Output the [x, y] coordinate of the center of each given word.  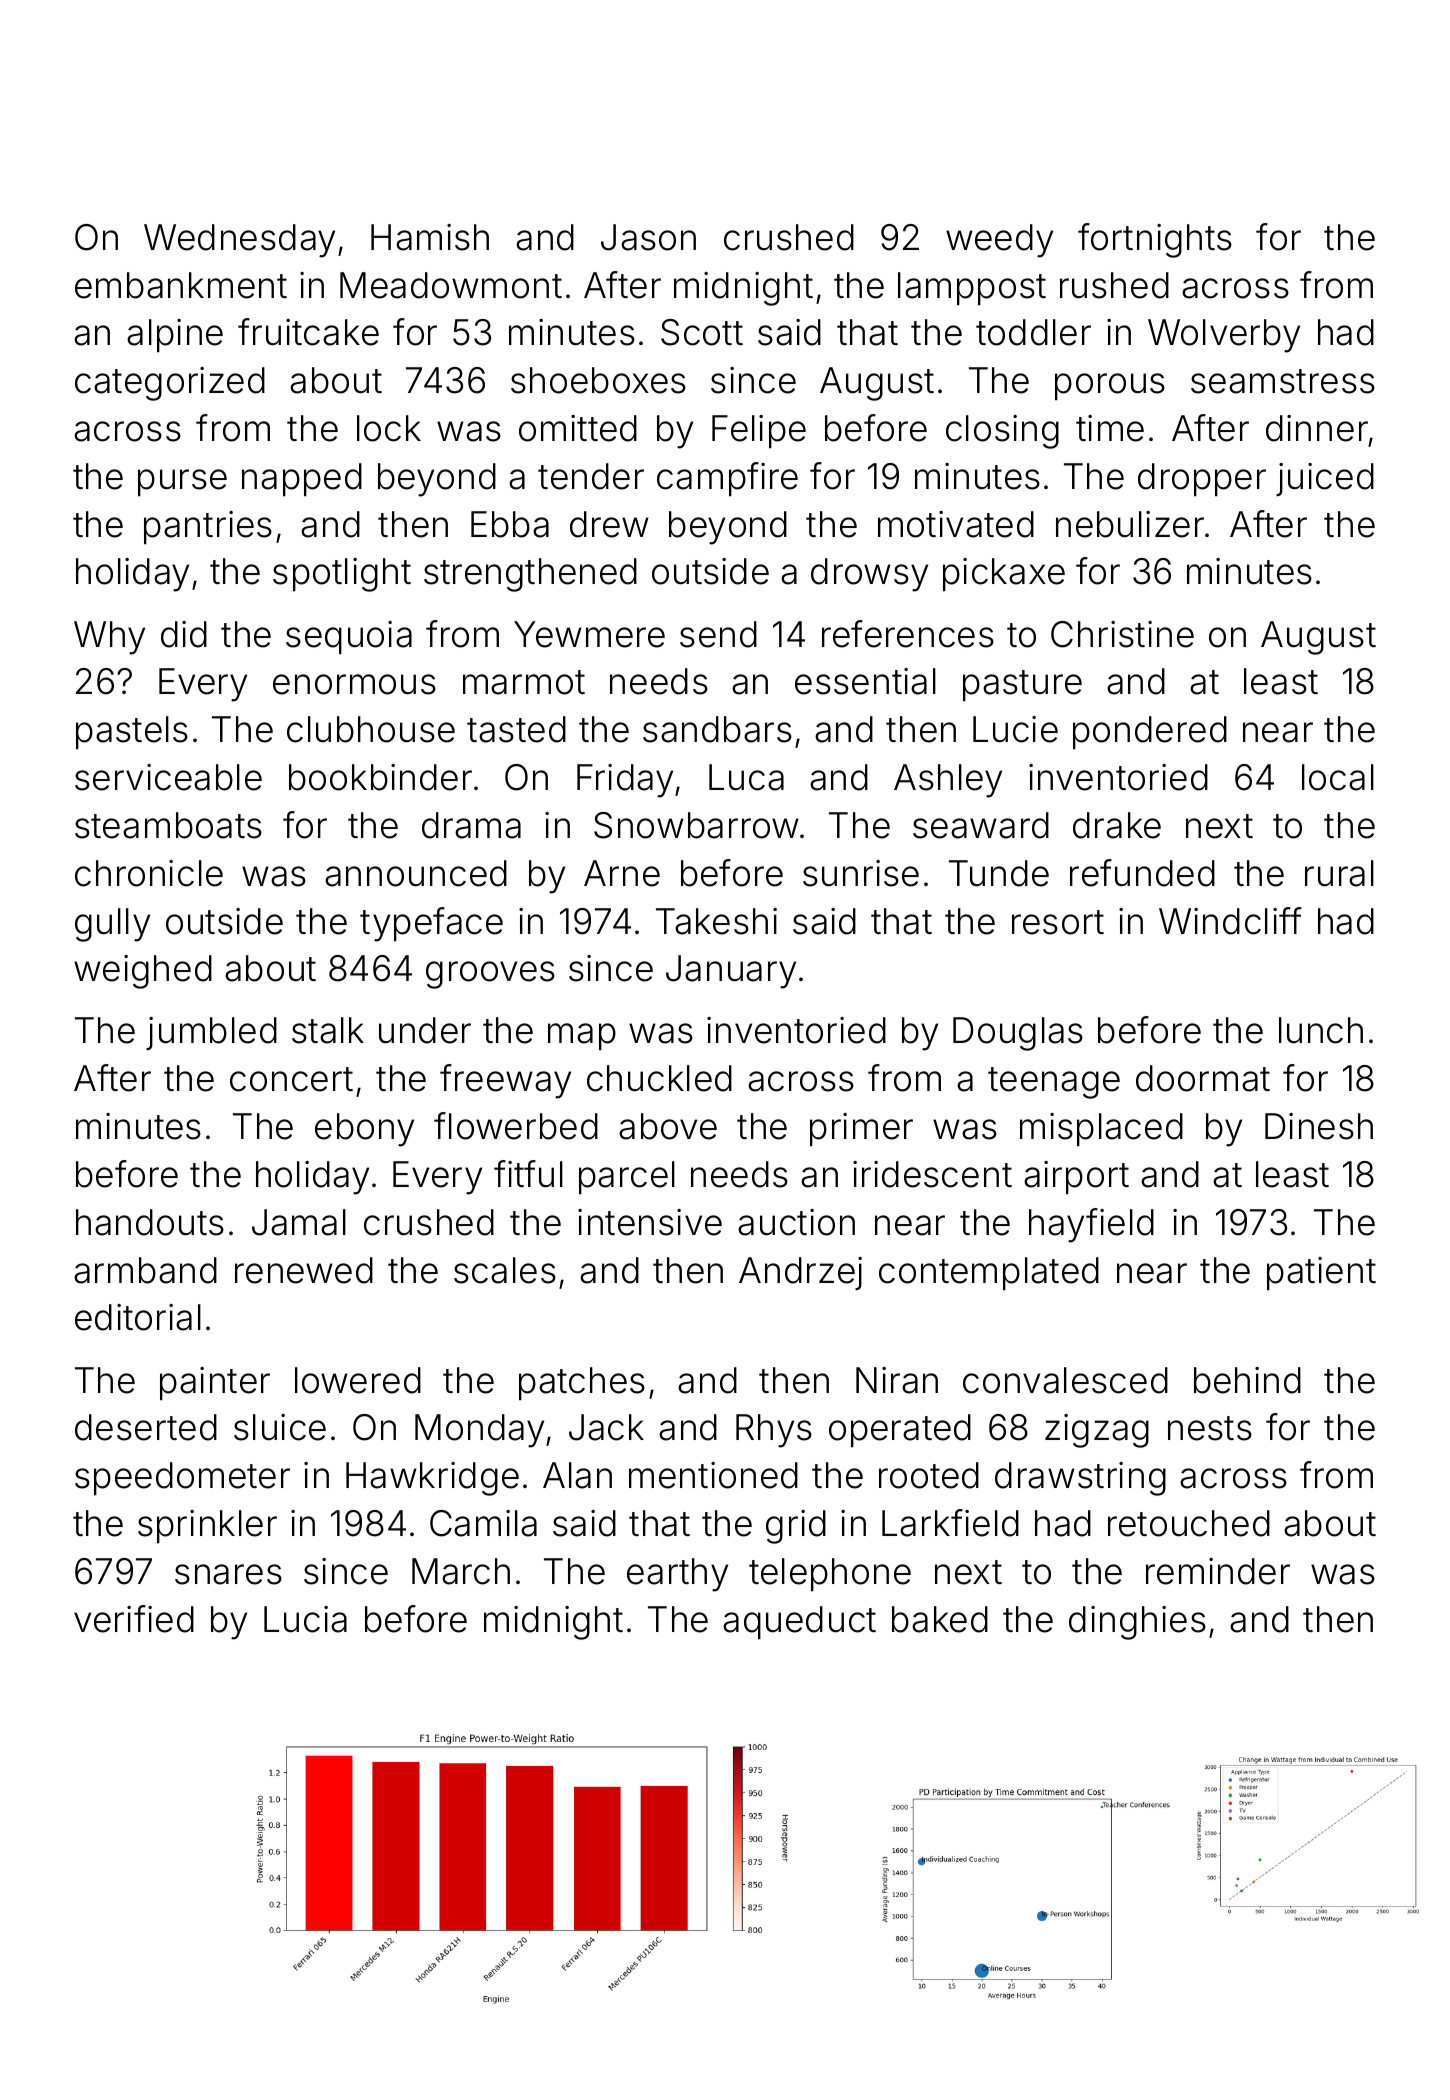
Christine [1122, 634]
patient [1321, 1273]
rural [1339, 873]
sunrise [861, 873]
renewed [304, 1270]
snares [228, 1574]
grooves [490, 975]
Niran [897, 1380]
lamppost [972, 288]
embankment [181, 285]
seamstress [1283, 381]
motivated [956, 524]
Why [109, 638]
